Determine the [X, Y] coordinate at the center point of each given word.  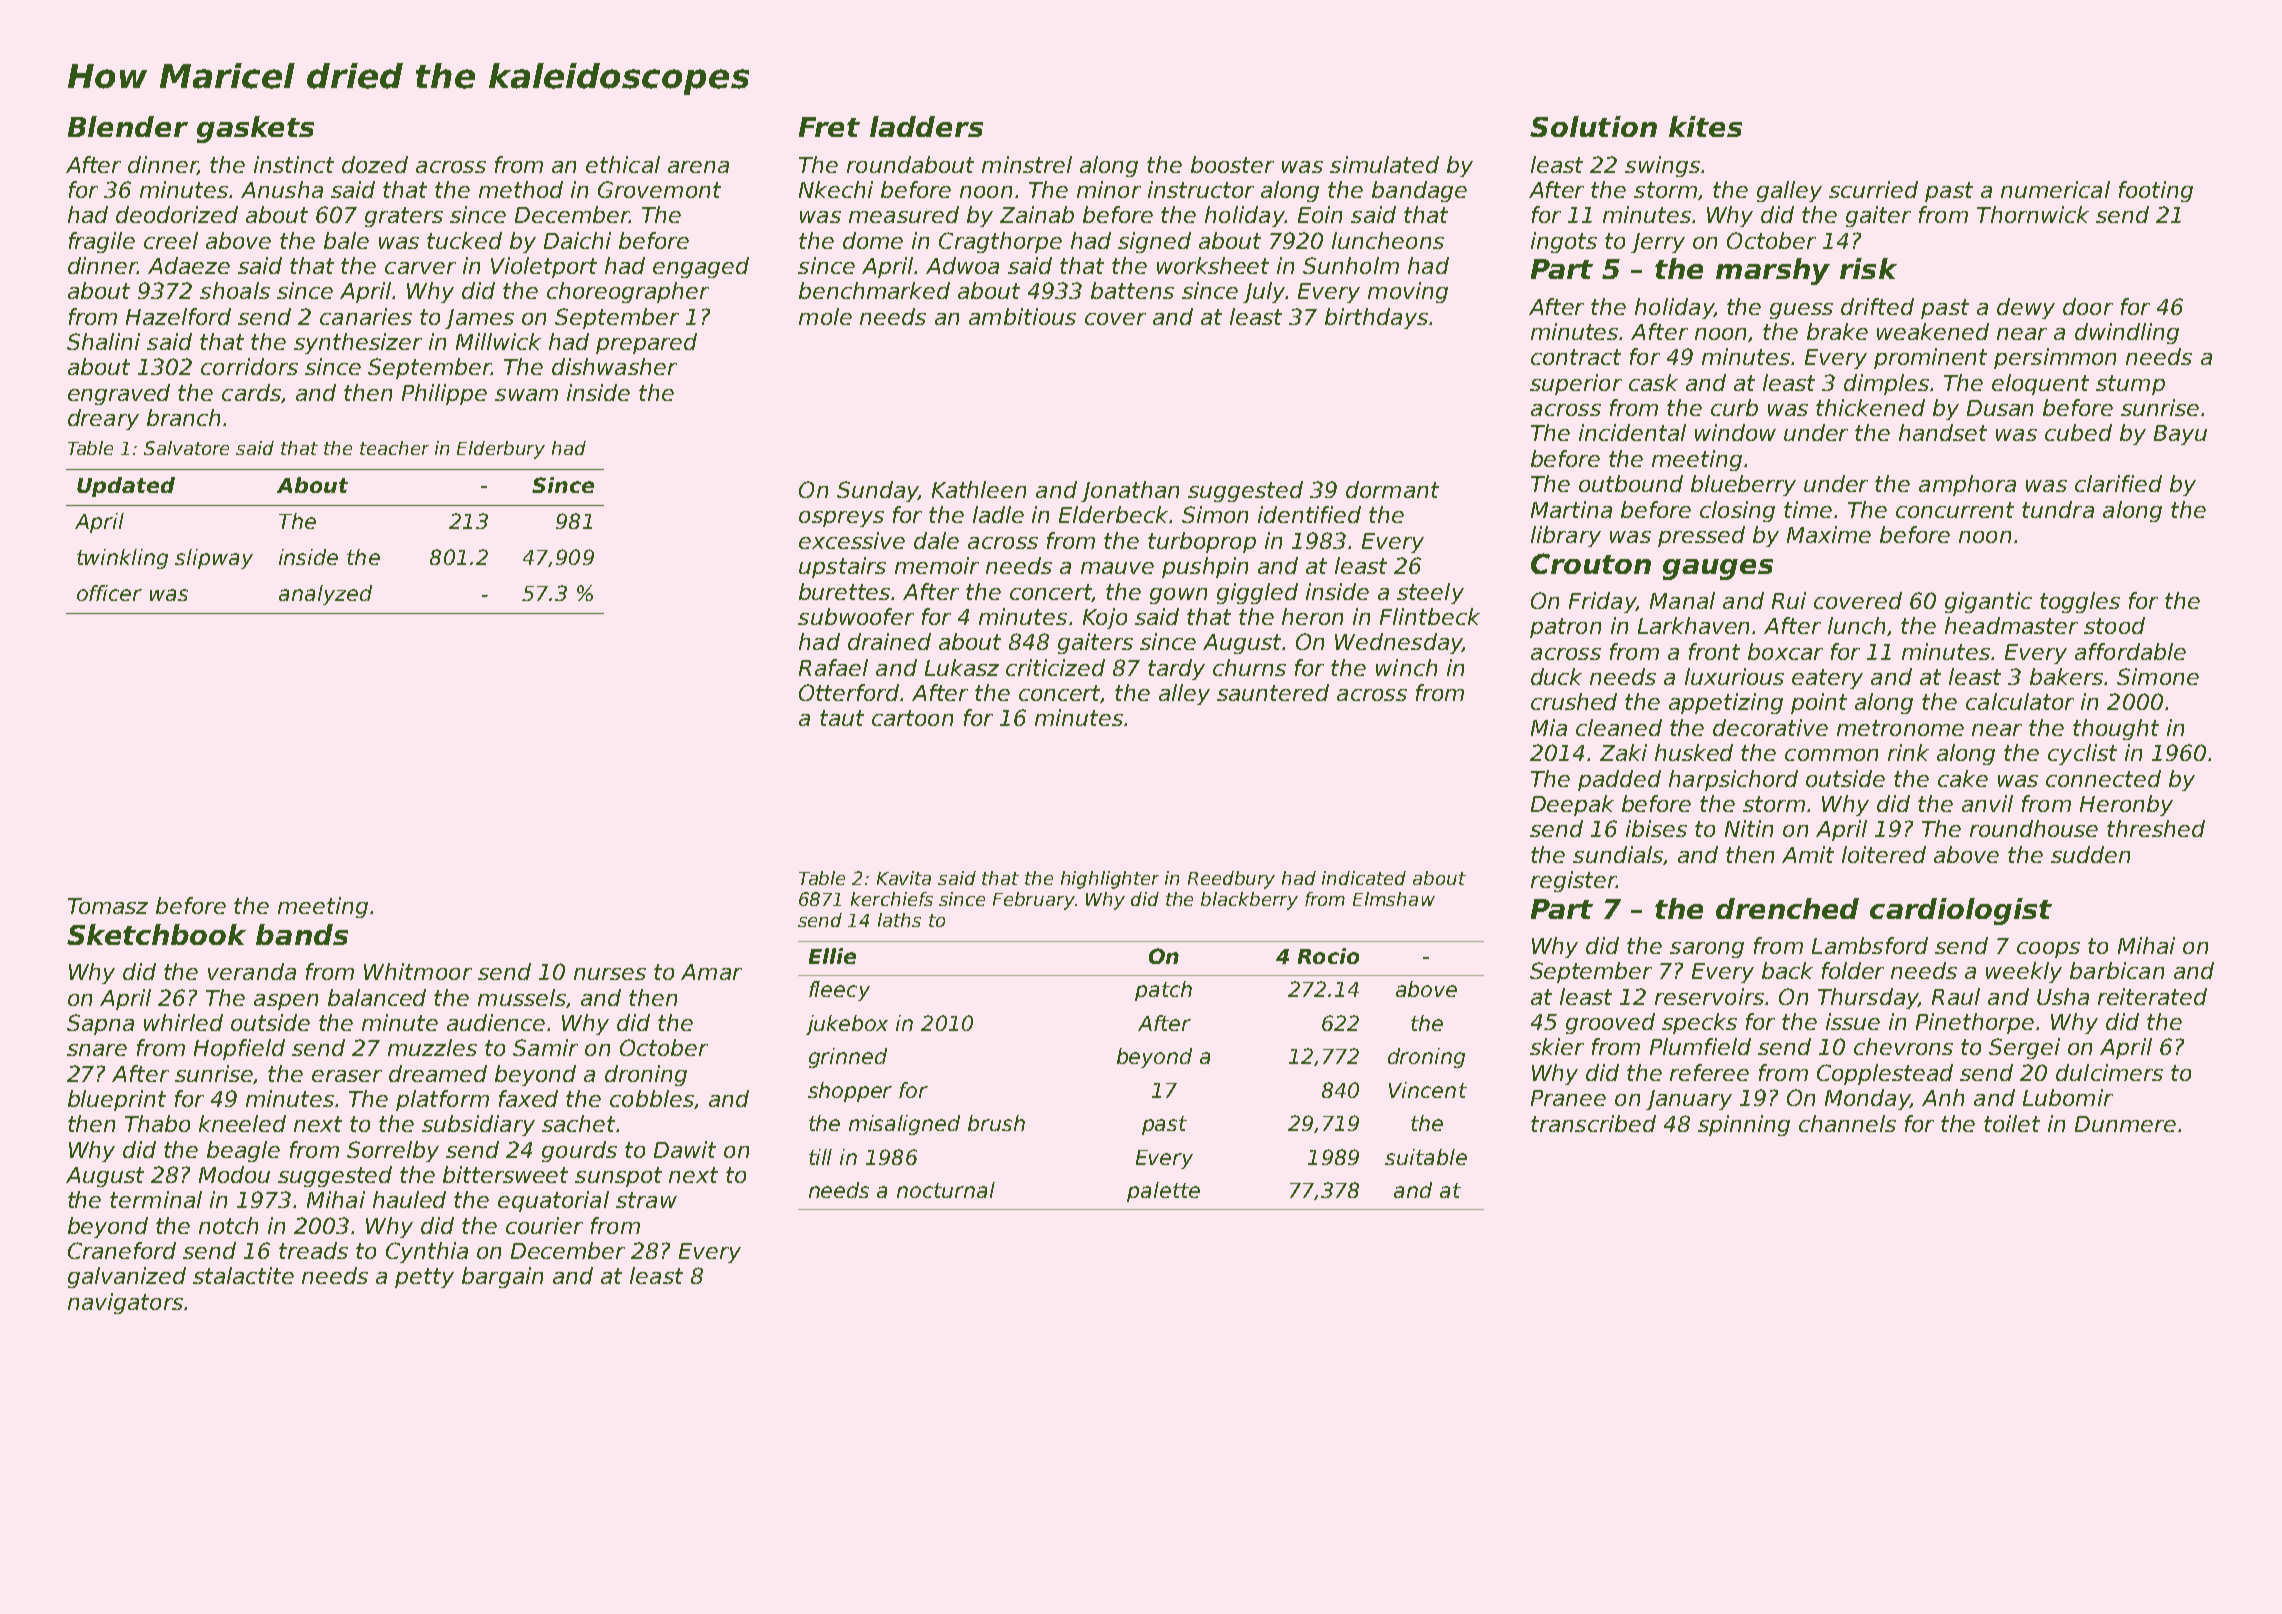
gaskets [255, 129]
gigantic [1988, 602]
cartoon [912, 718]
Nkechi [836, 189]
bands [302, 934]
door [2088, 306]
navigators [125, 1303]
